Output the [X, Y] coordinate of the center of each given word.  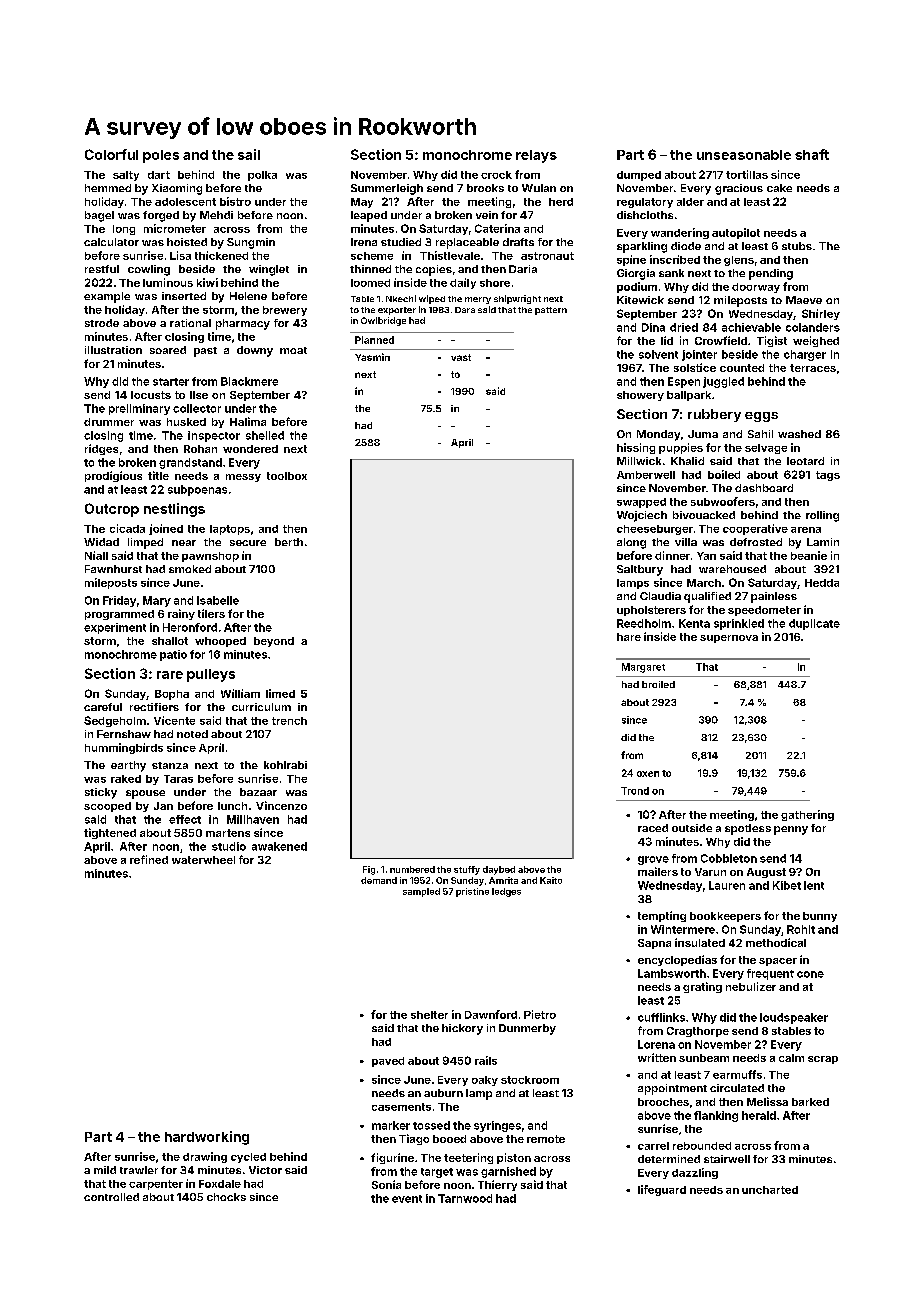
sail [249, 154]
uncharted [770, 1190]
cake [779, 188]
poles [161, 156]
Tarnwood [465, 1198]
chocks [226, 1197]
